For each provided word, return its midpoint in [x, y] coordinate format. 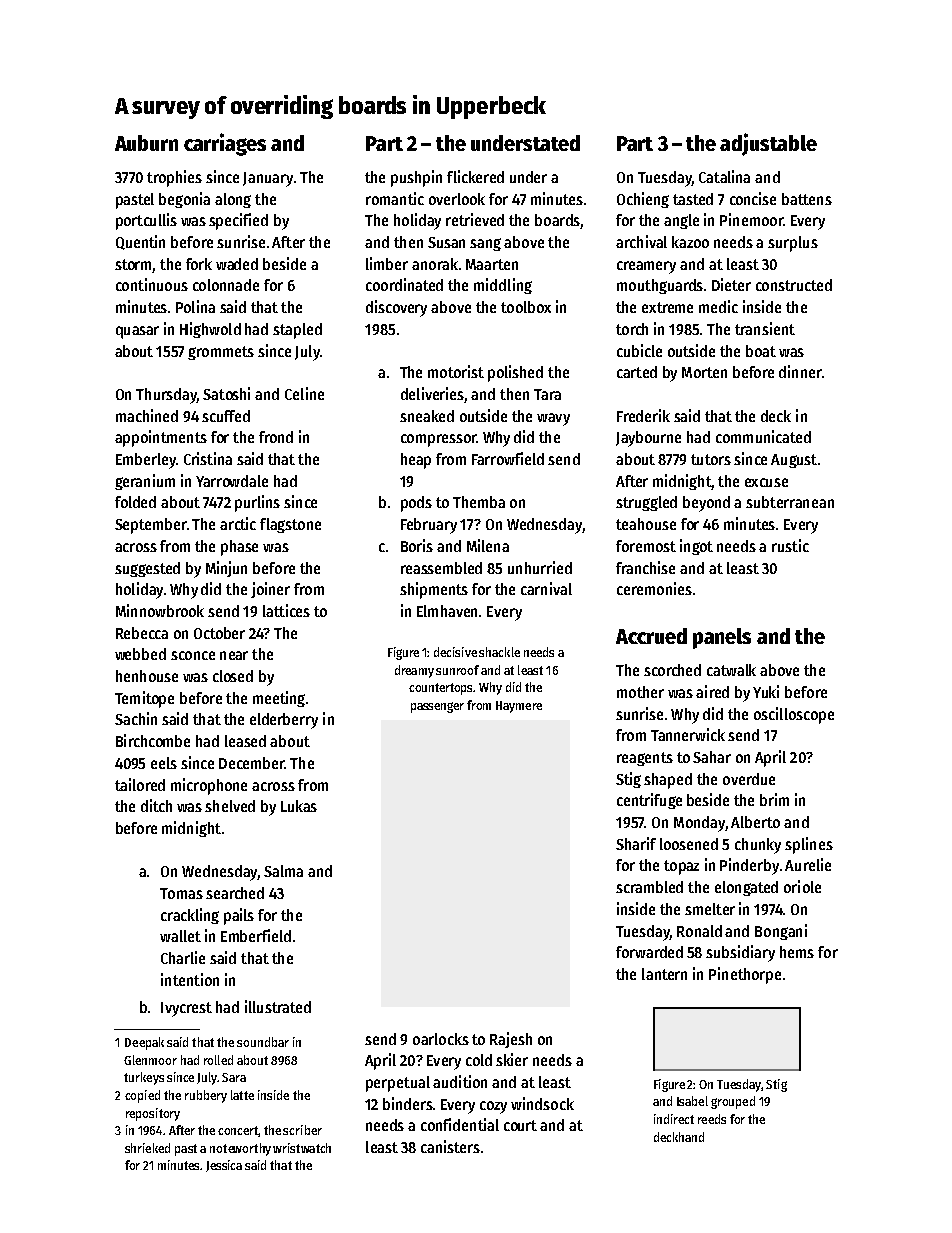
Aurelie [808, 864]
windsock [542, 1103]
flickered [475, 176]
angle [681, 221]
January [268, 179]
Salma [283, 871]
